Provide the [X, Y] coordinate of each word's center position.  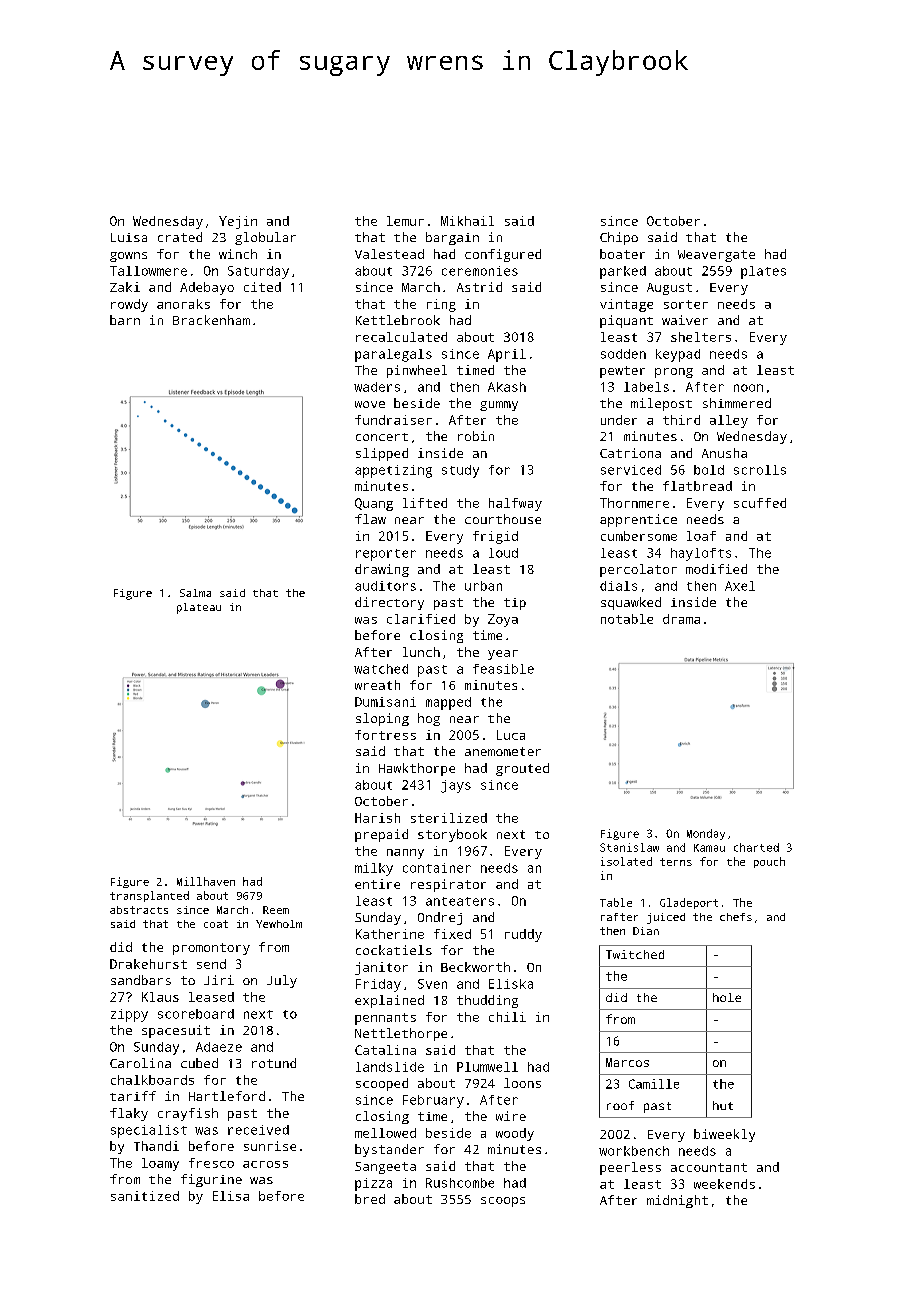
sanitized [145, 1196]
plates [763, 272]
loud [503, 553]
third [681, 420]
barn [125, 320]
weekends [724, 1184]
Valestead [389, 254]
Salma [195, 593]
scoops [503, 1202]
